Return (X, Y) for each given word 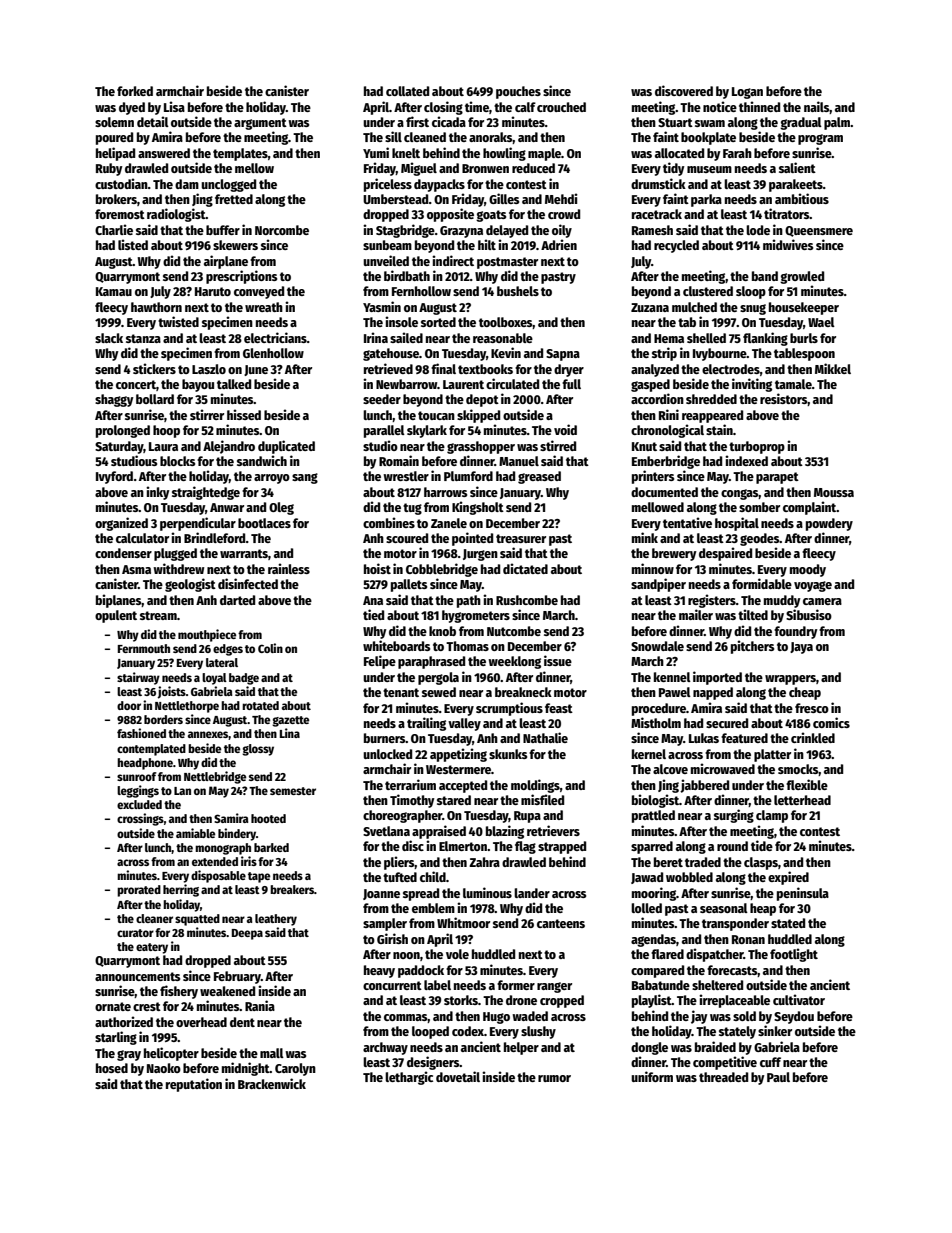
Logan (747, 93)
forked (135, 91)
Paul (778, 1077)
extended (215, 861)
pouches (518, 92)
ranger (554, 987)
